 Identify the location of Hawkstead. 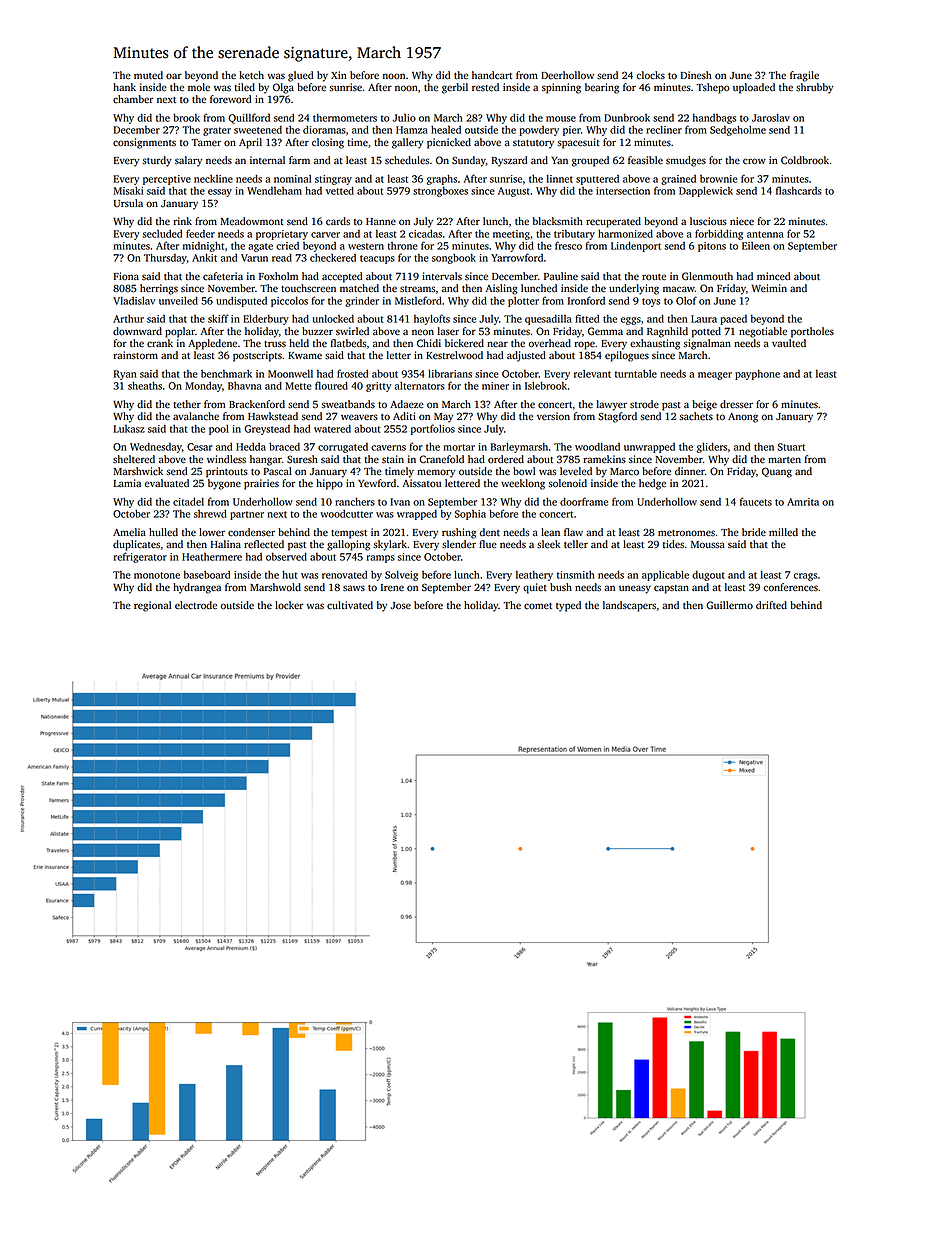
(273, 416).
